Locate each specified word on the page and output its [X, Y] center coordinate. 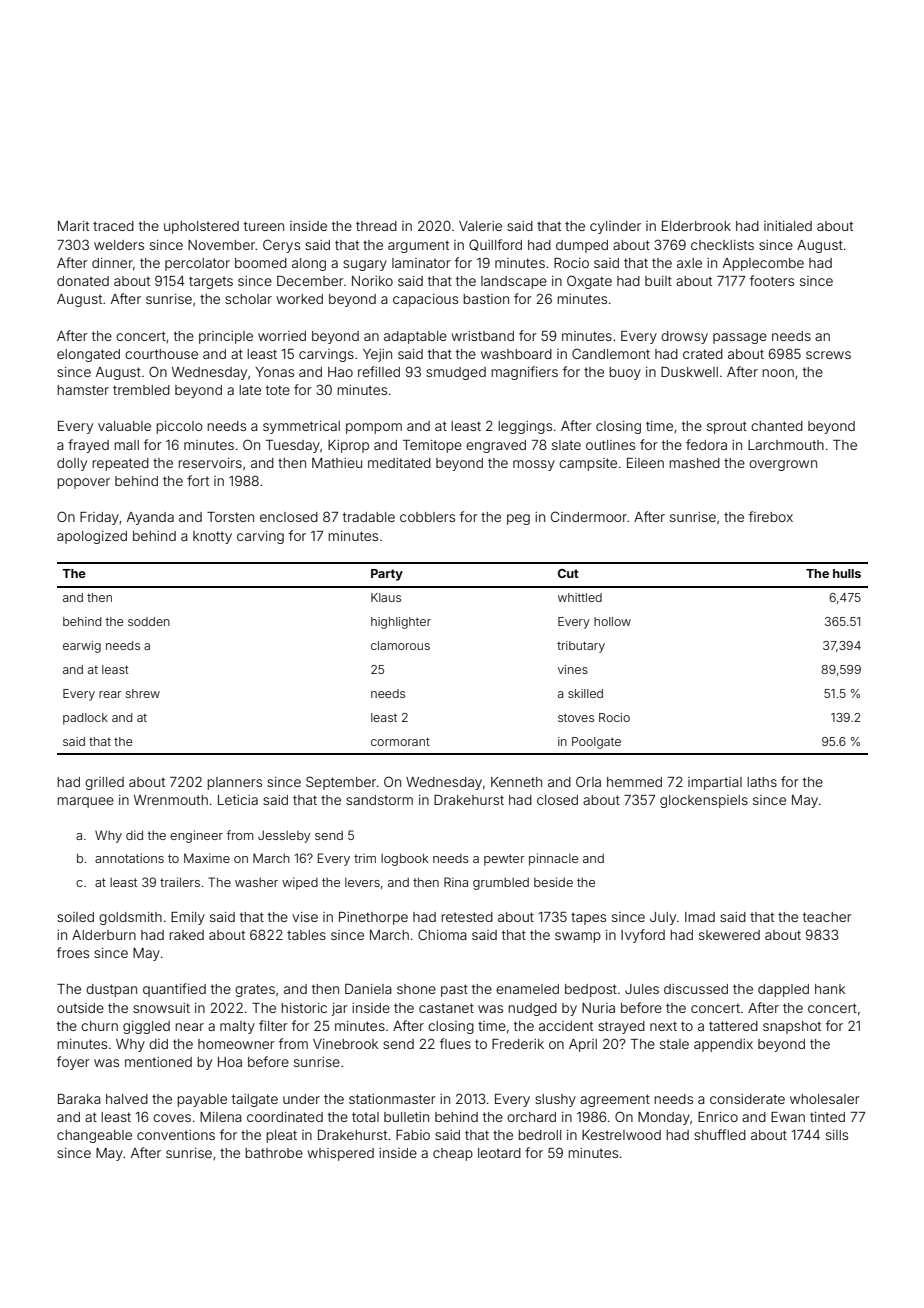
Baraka [79, 1099]
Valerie [480, 226]
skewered [729, 935]
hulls [847, 573]
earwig [82, 647]
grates [255, 990]
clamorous [400, 645]
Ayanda [150, 518]
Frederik [518, 1044]
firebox [771, 516]
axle [689, 263]
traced [113, 226]
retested [467, 917]
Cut [568, 573]
